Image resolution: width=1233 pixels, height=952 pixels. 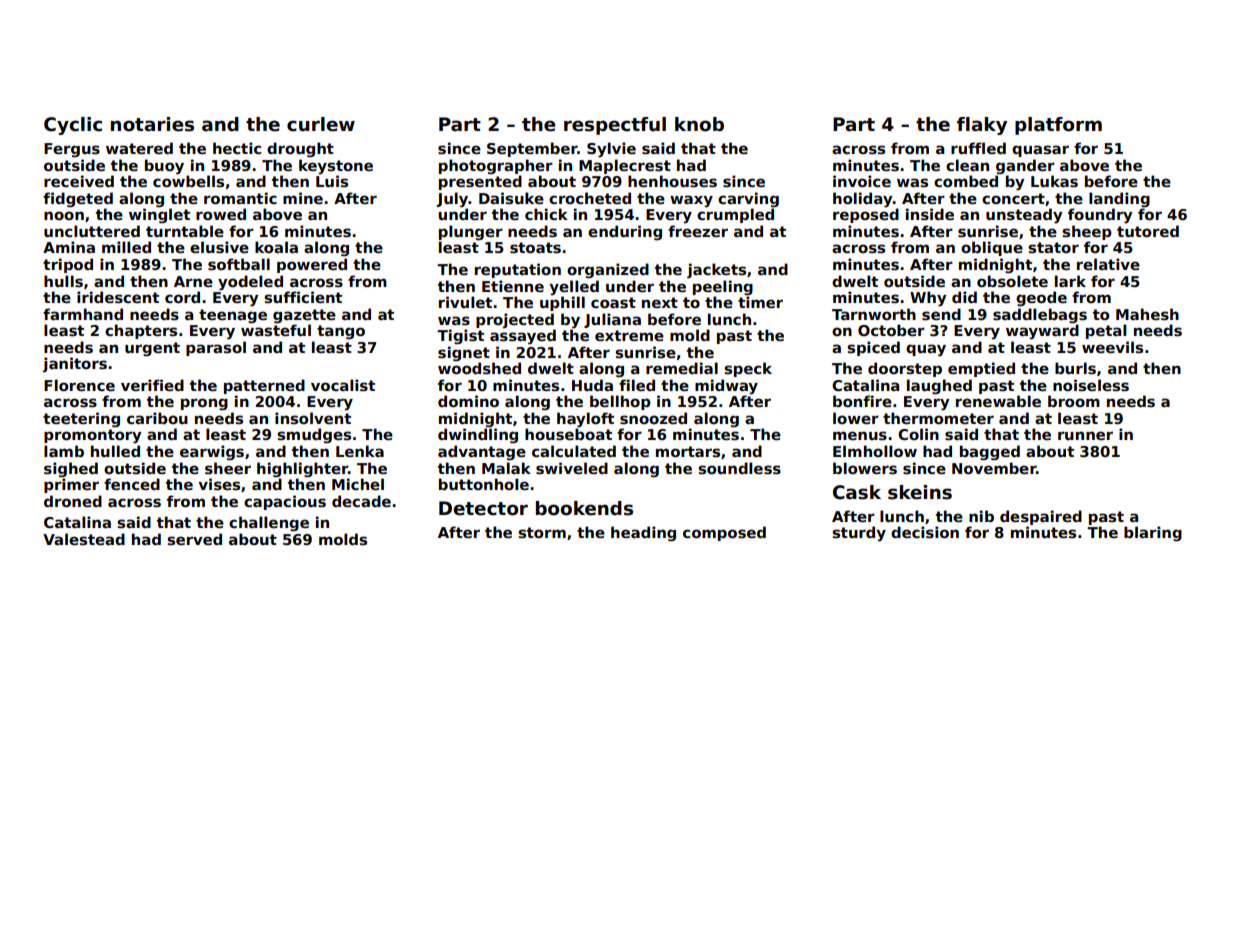 I want to click on droned, so click(x=73, y=501).
